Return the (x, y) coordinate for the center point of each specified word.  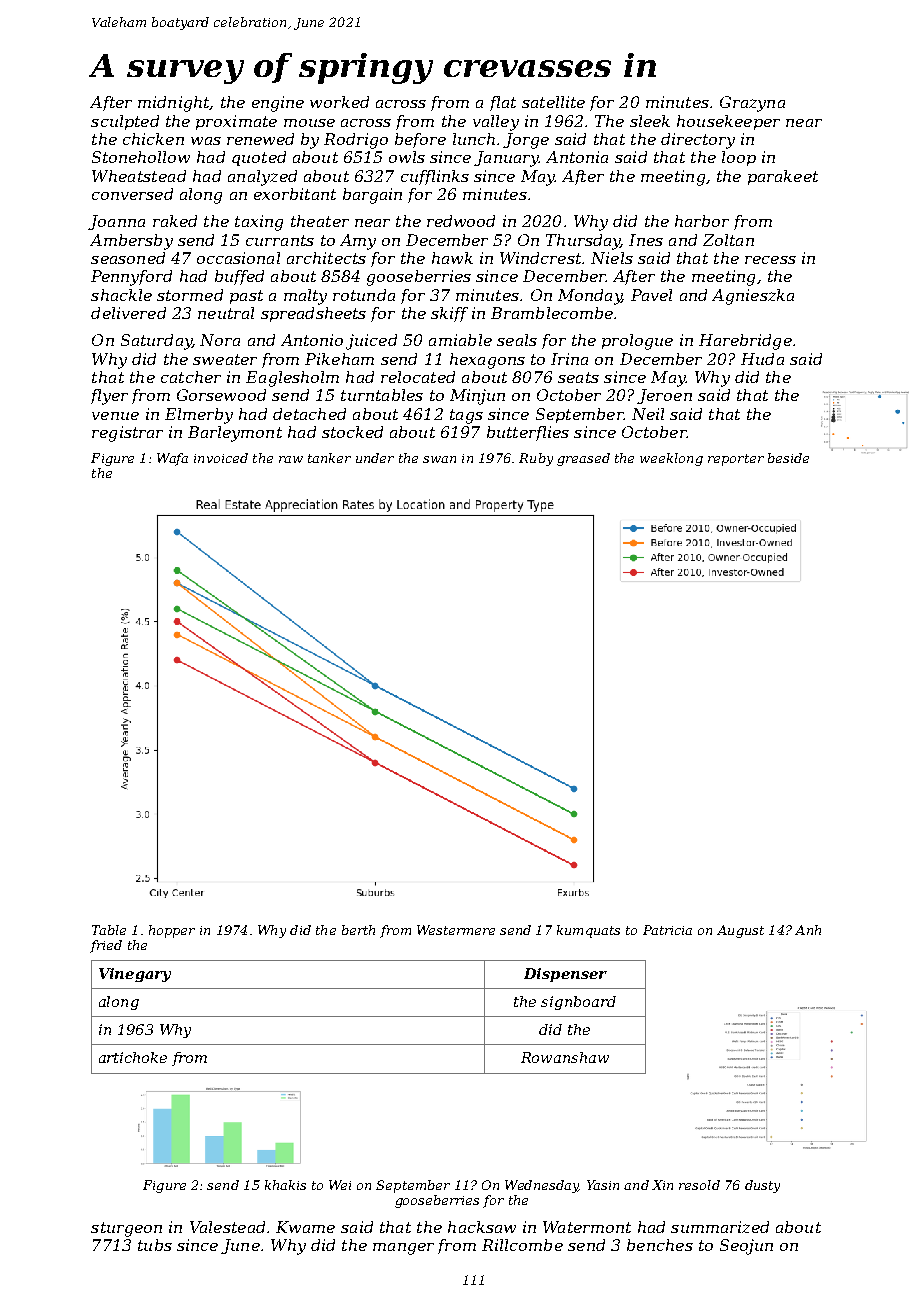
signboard (578, 1003)
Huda (762, 359)
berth (358, 930)
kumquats (588, 931)
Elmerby (199, 416)
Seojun (746, 1247)
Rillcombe (522, 1245)
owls (407, 157)
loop (739, 158)
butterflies (528, 433)
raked (175, 221)
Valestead (227, 1227)
